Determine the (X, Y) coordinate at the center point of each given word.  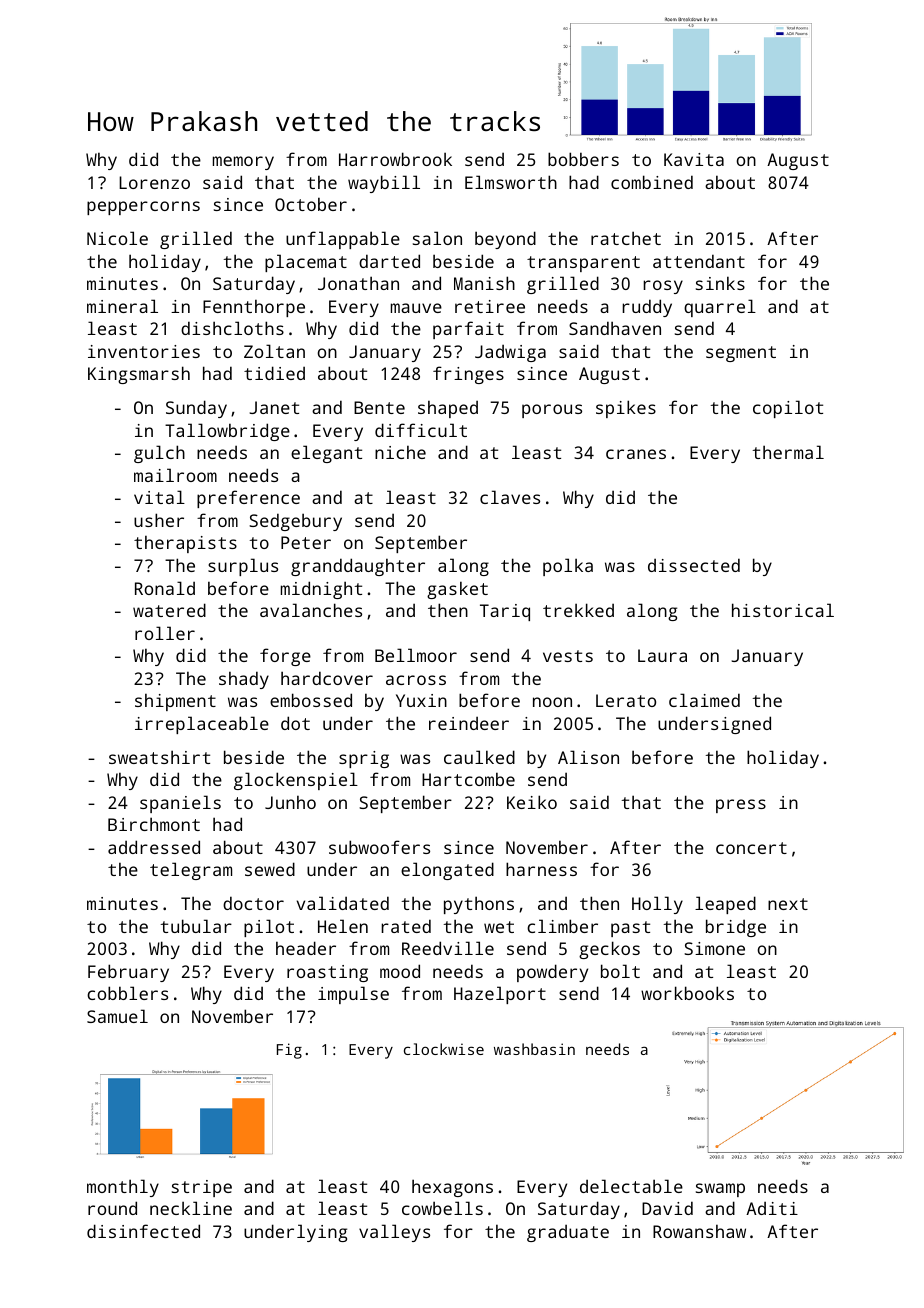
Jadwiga (510, 353)
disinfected (143, 1231)
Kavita (694, 159)
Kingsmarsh (139, 375)
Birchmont (154, 824)
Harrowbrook (395, 159)
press (741, 806)
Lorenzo (154, 182)
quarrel (720, 308)
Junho (290, 802)
